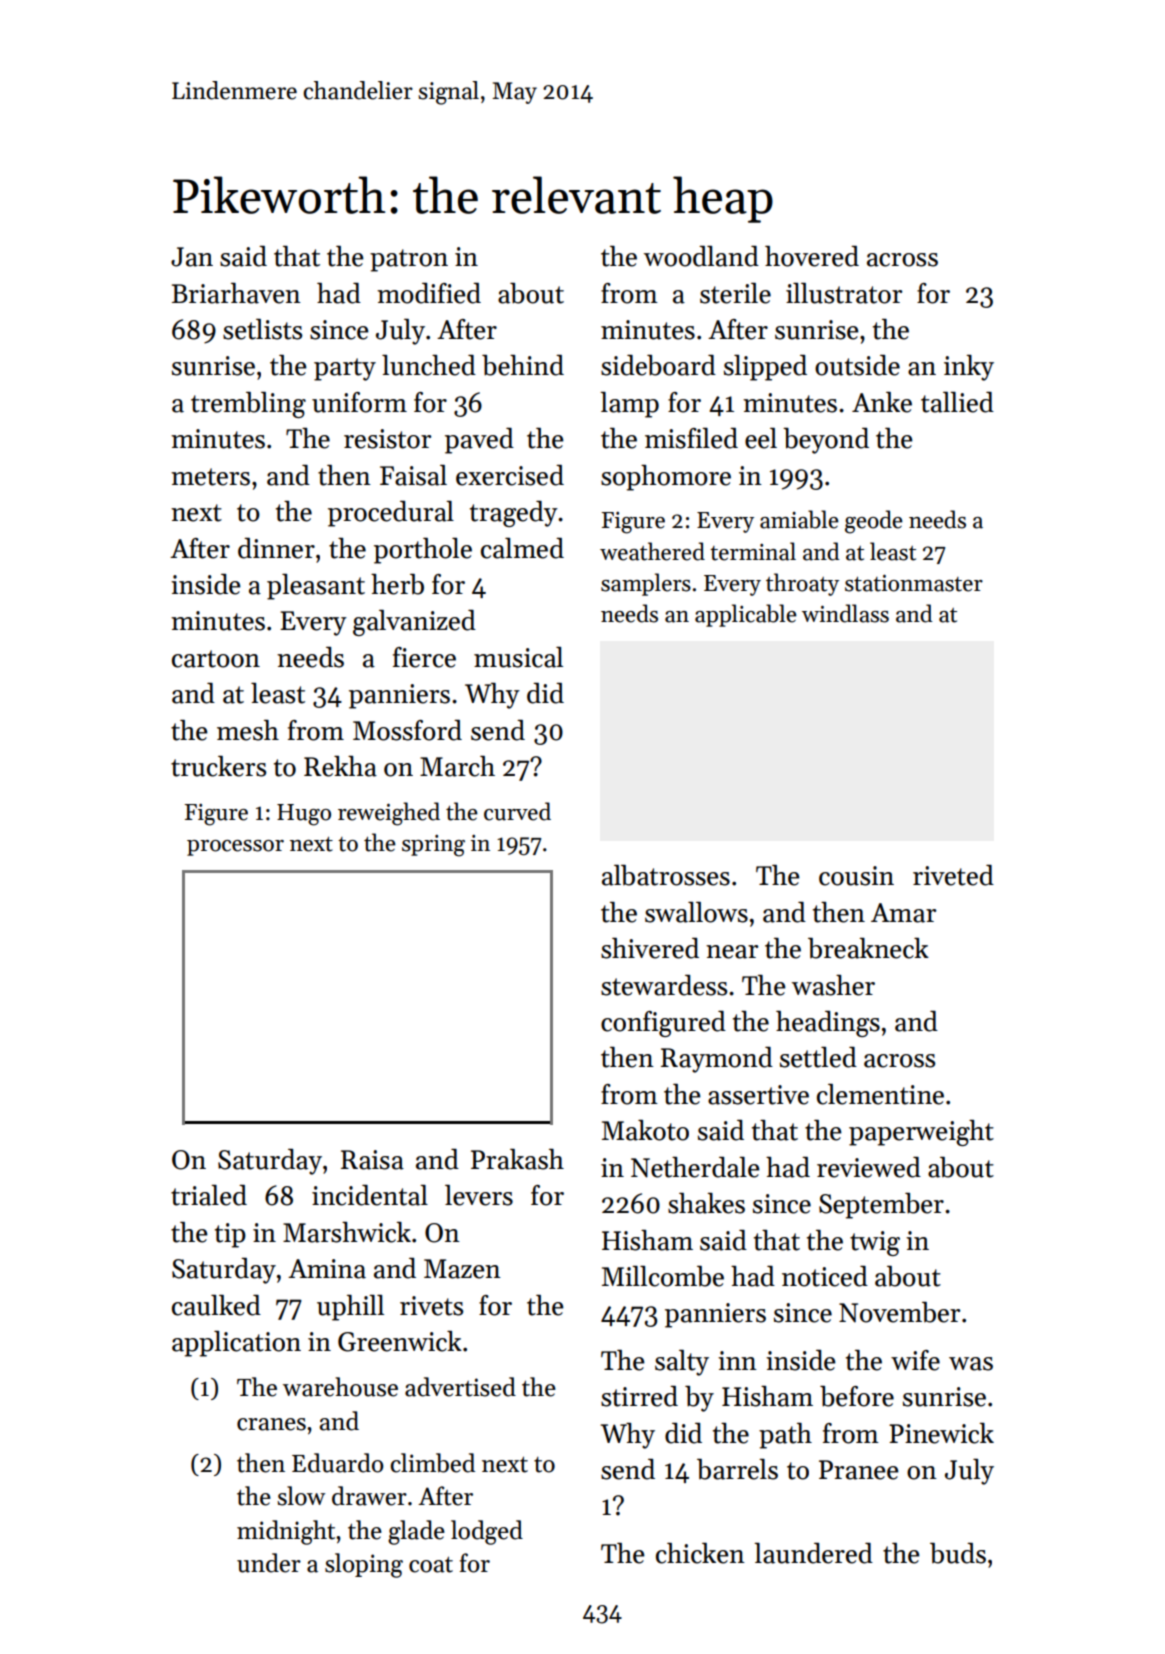 Image resolution: width=1165 pixels, height=1654 pixels. Describe the element at coordinates (856, 876) in the page. I see `cousin` at that location.
